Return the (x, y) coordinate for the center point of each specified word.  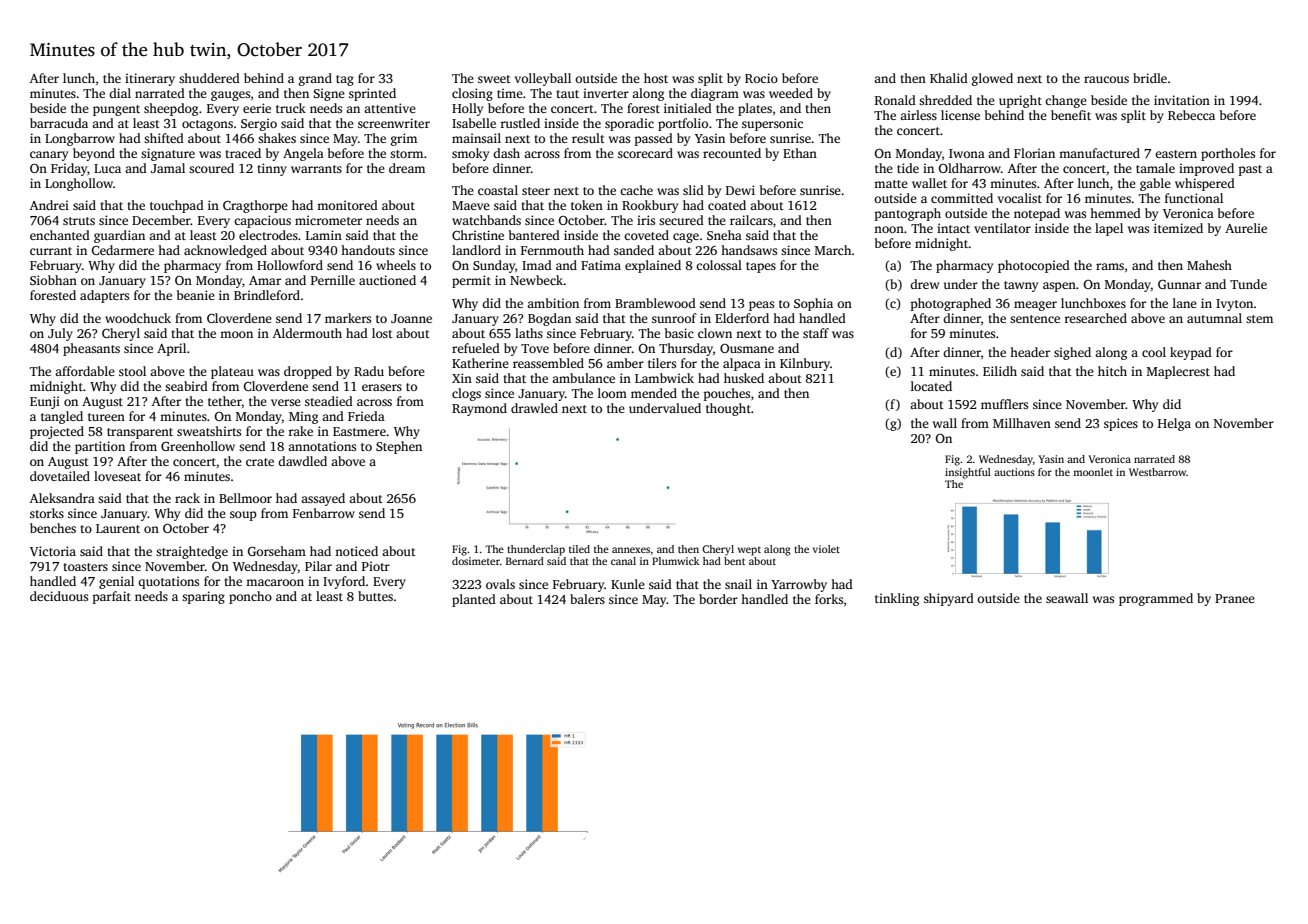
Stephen (399, 447)
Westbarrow (1158, 472)
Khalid (949, 78)
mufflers (1004, 404)
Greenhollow (198, 446)
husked (744, 378)
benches (53, 528)
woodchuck (138, 318)
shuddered (209, 78)
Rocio (761, 78)
